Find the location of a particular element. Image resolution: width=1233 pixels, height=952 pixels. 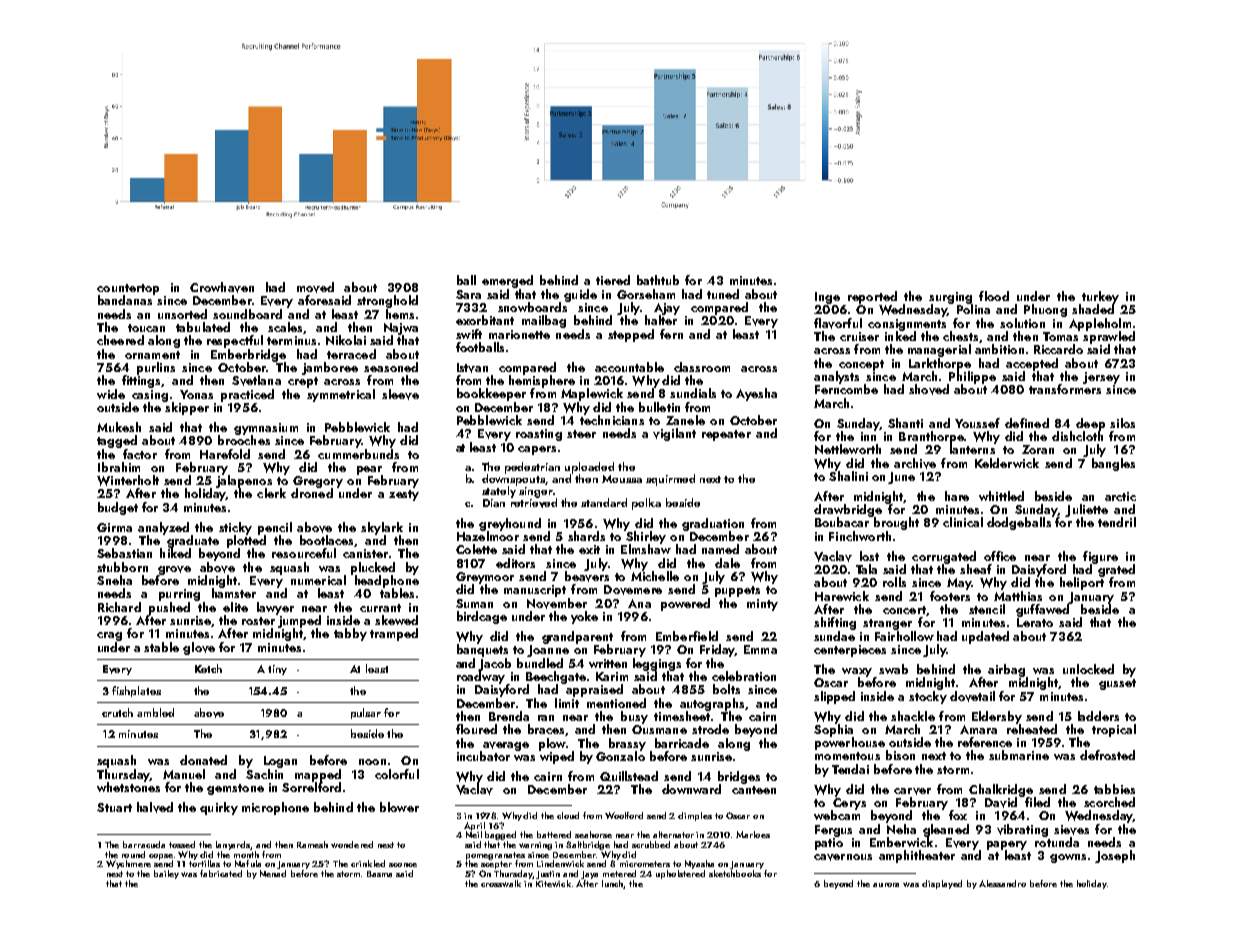

Quillstead is located at coordinates (629, 776).
